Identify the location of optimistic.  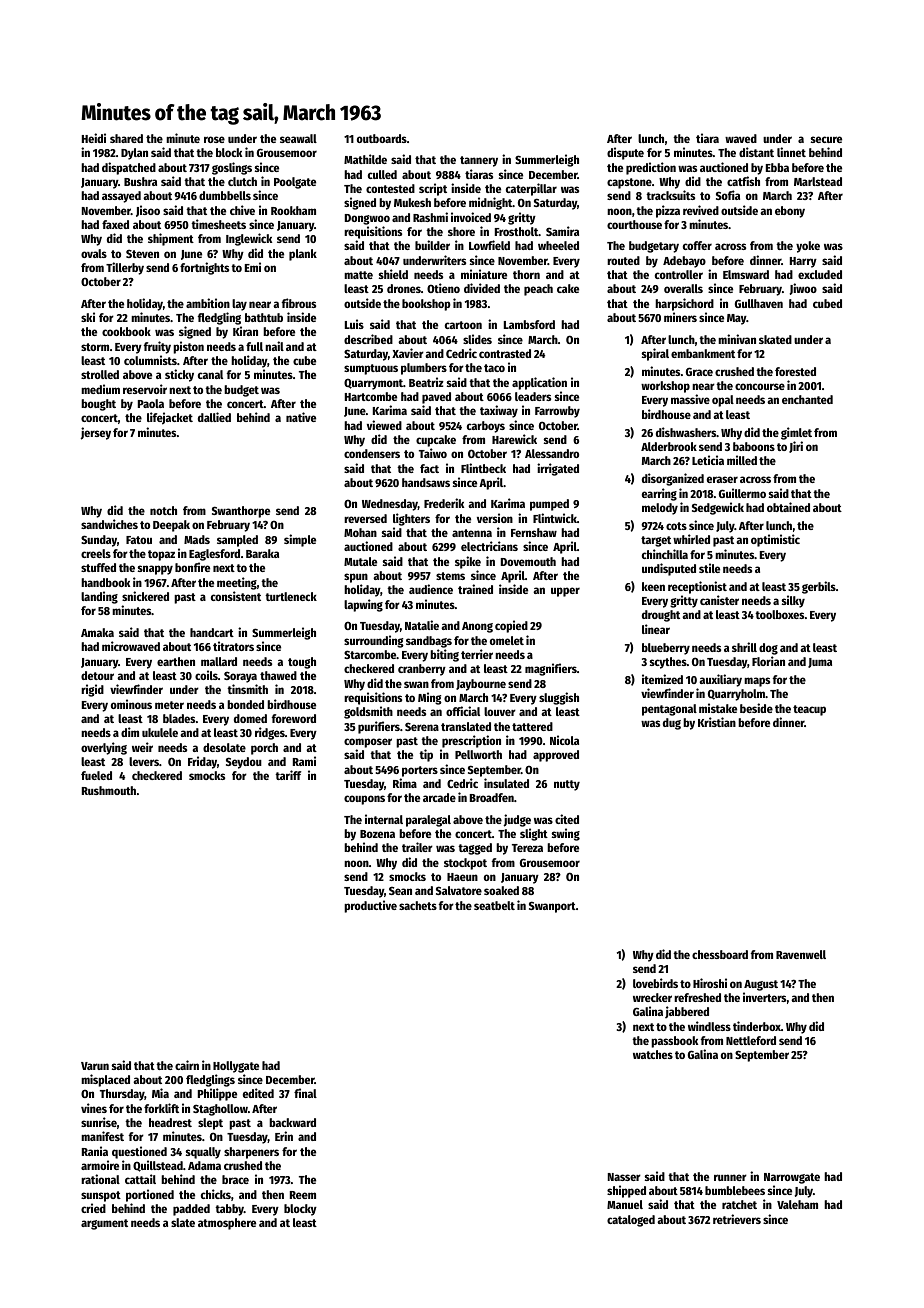
(775, 540).
